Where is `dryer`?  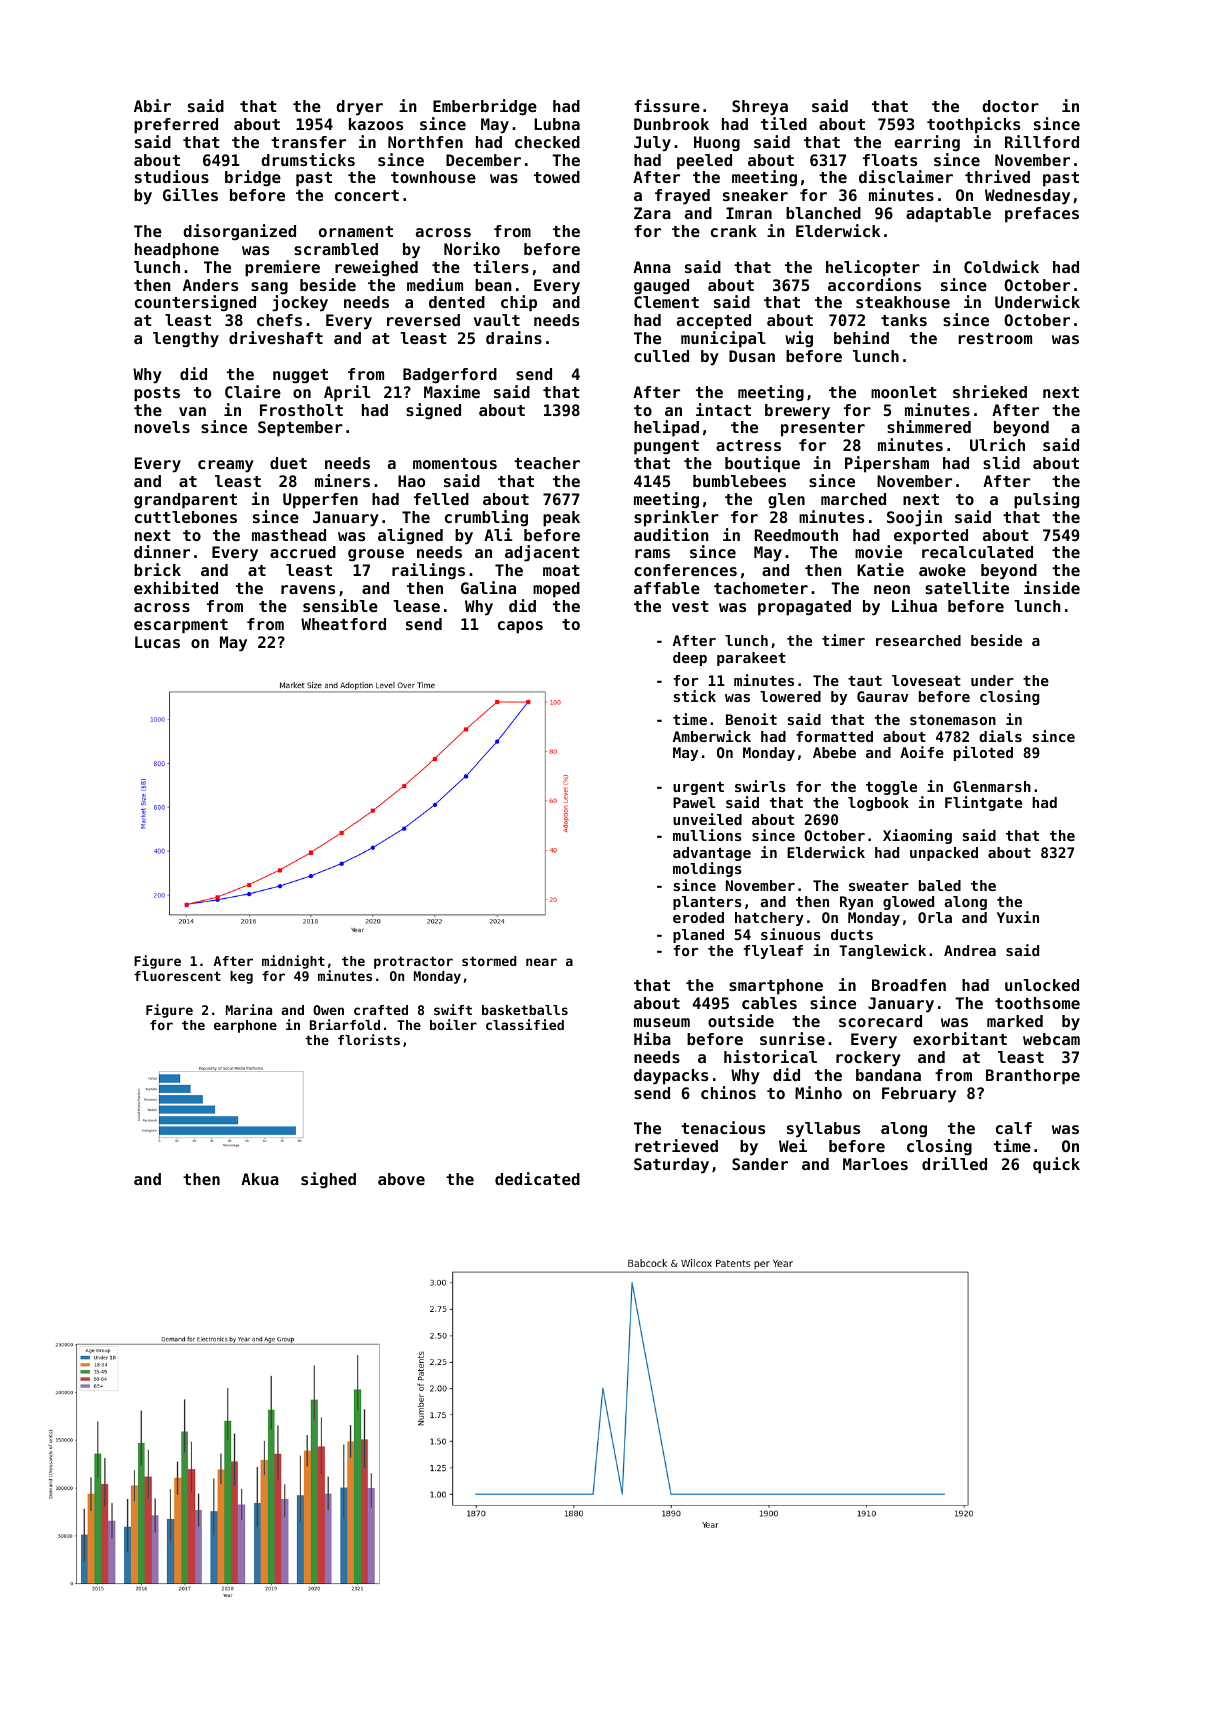 dryer is located at coordinates (359, 108).
